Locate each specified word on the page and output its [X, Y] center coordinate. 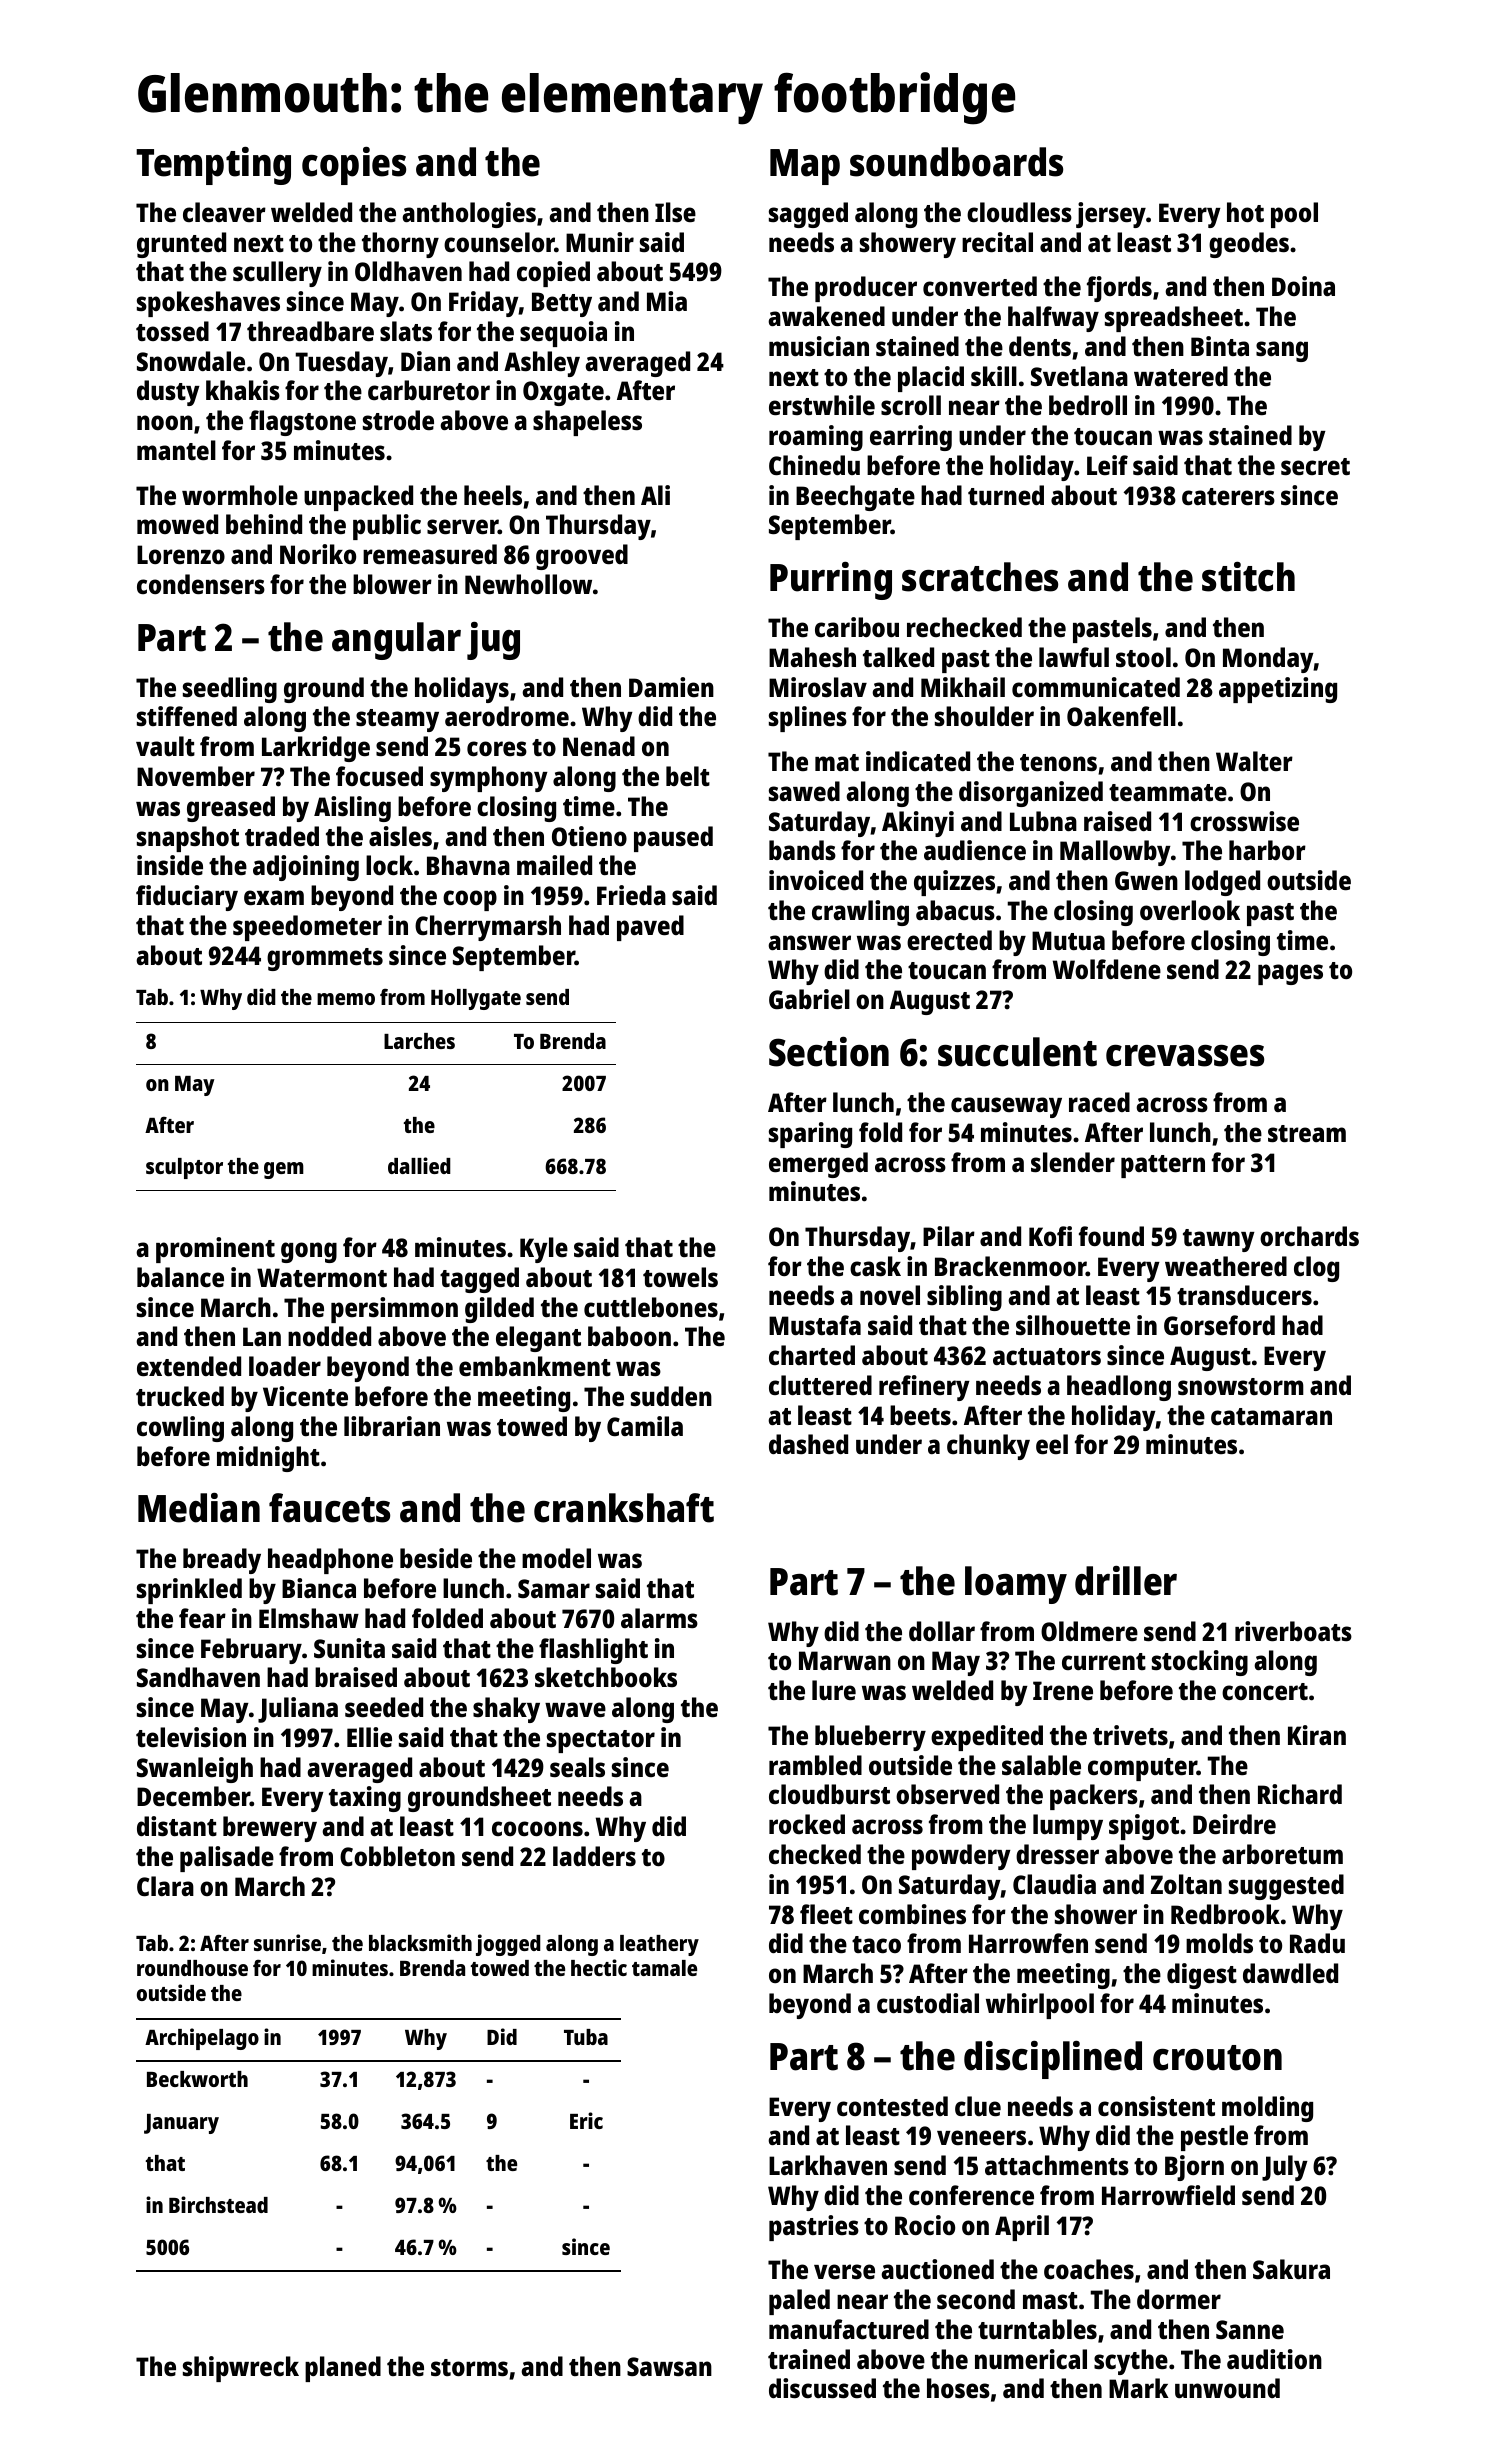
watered [1181, 376]
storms [469, 2367]
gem [284, 1170]
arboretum [1282, 1854]
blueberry [870, 1738]
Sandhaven [198, 1677]
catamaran [1271, 1416]
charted [812, 1355]
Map [805, 167]
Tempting [213, 166]
